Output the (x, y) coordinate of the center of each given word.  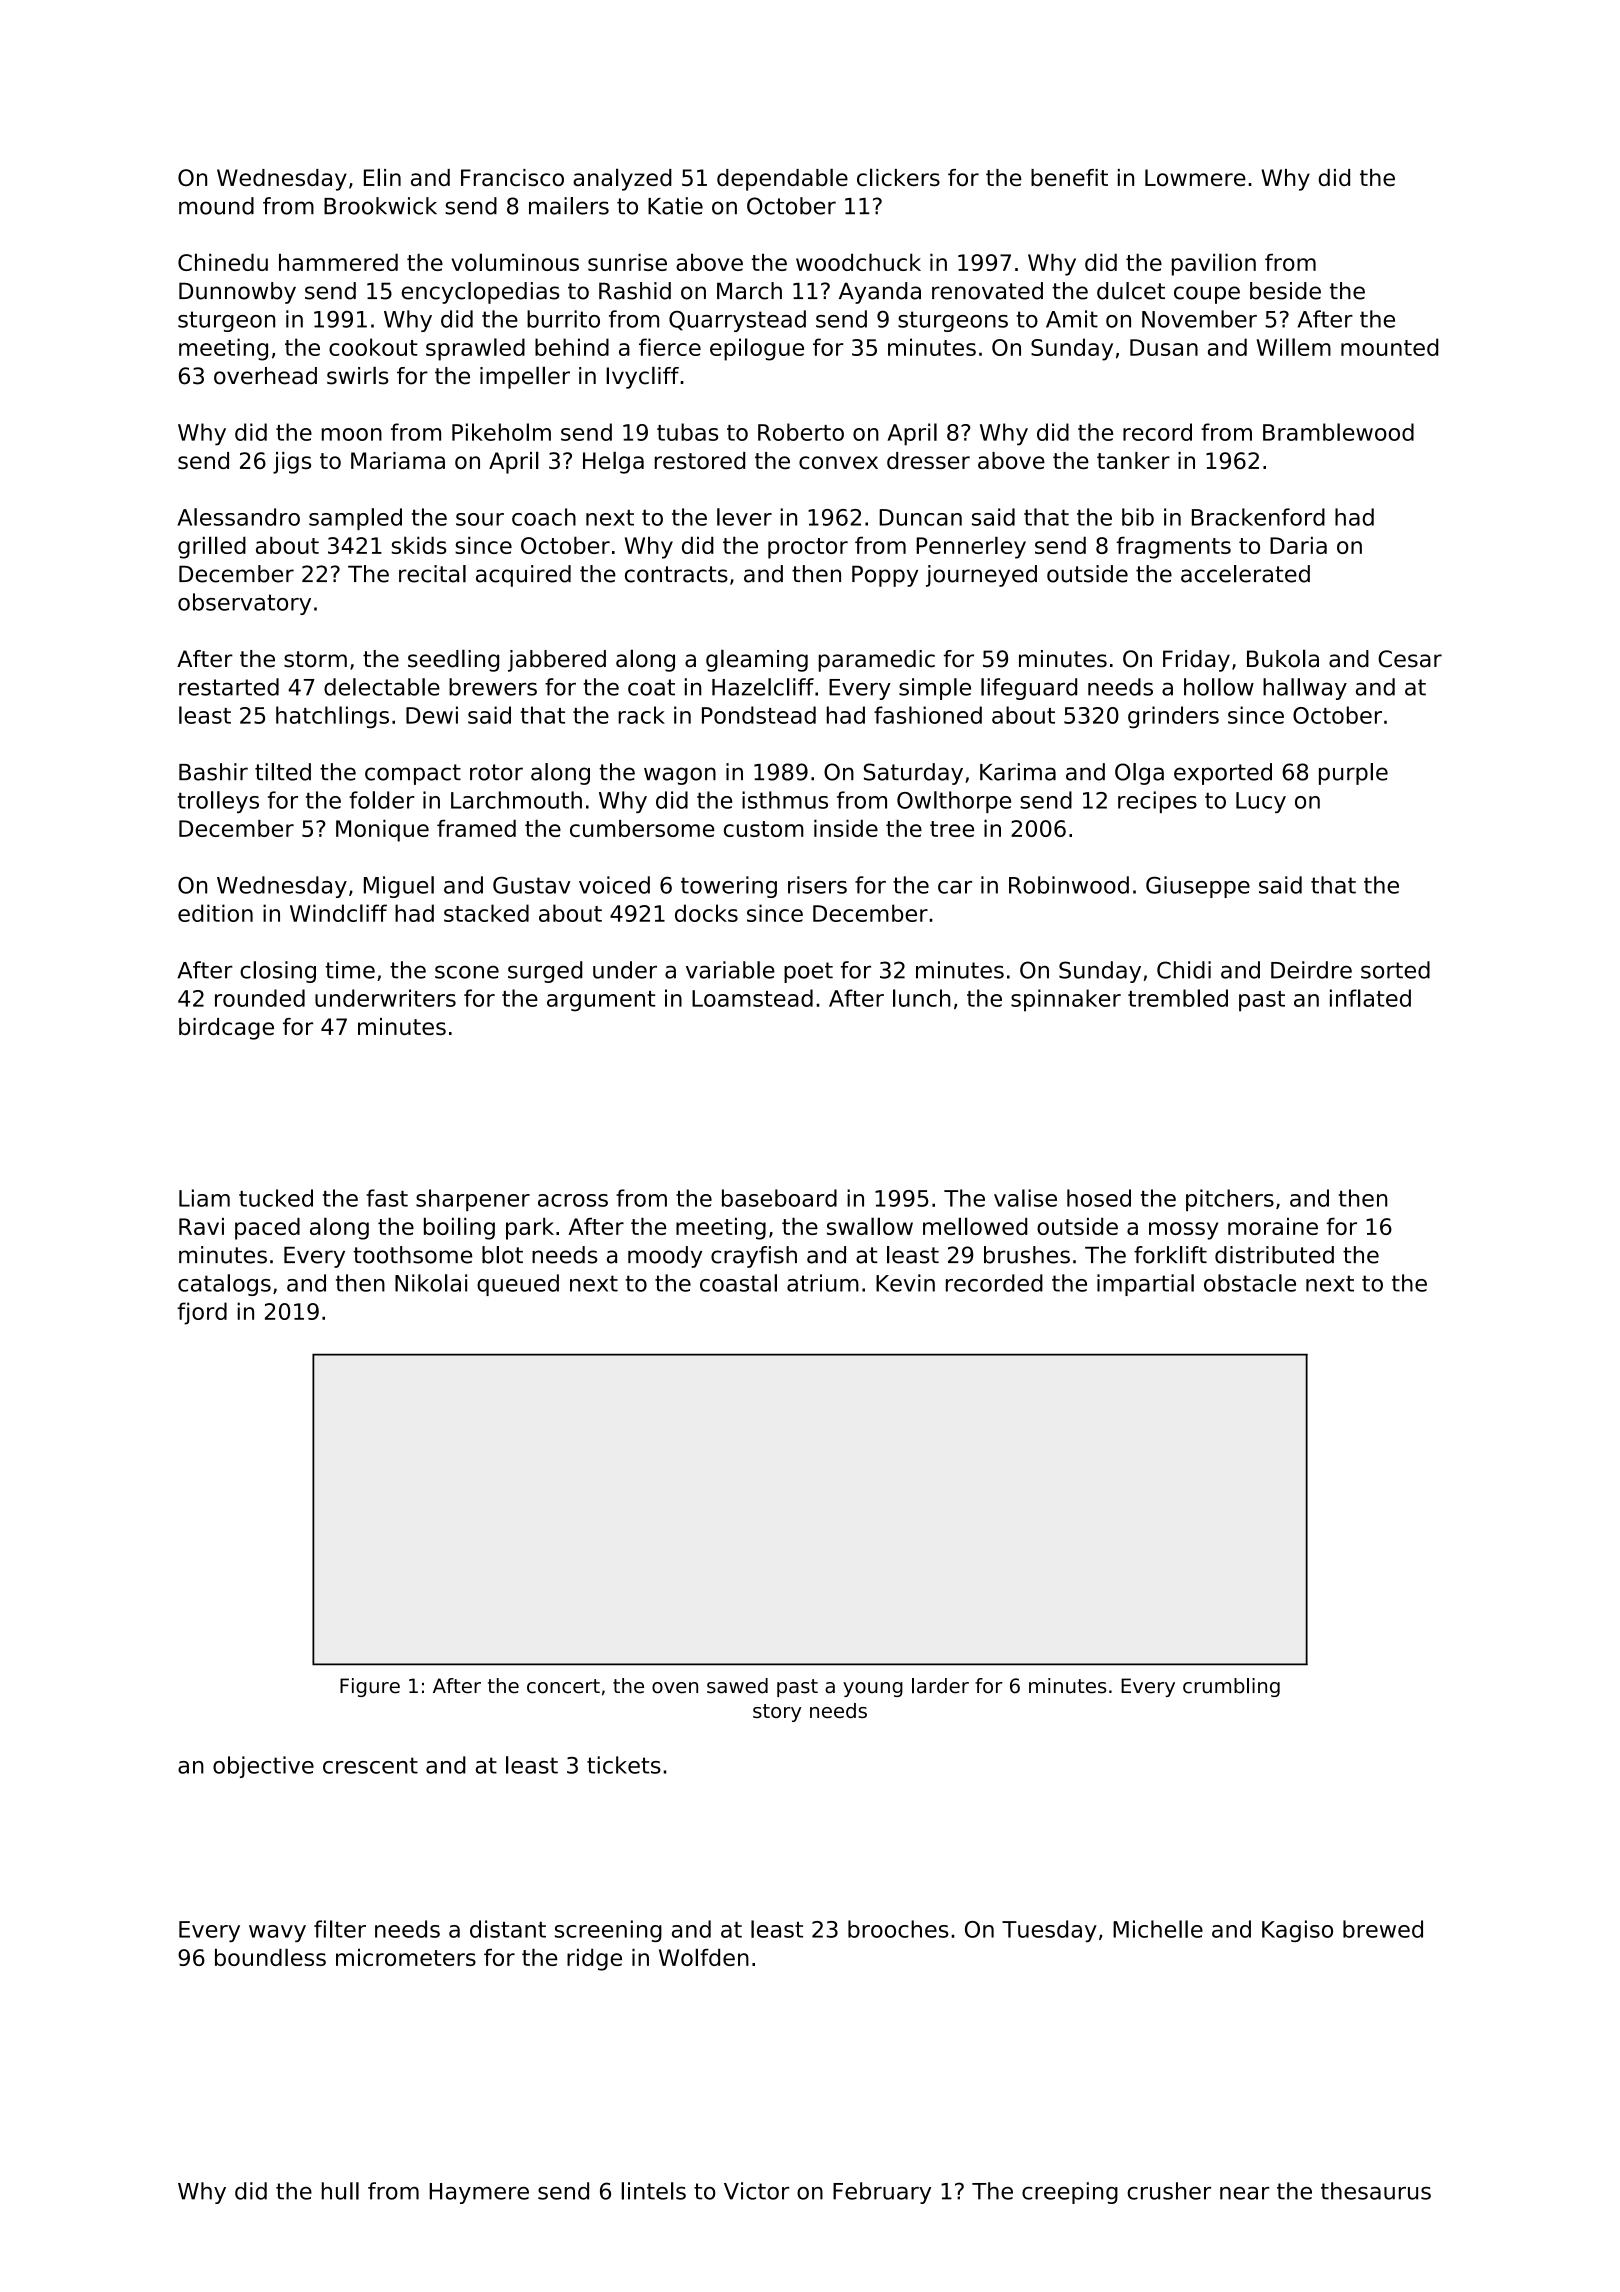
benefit (1069, 177)
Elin (382, 177)
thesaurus (1376, 2191)
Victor (756, 2191)
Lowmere (1195, 177)
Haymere (479, 2193)
